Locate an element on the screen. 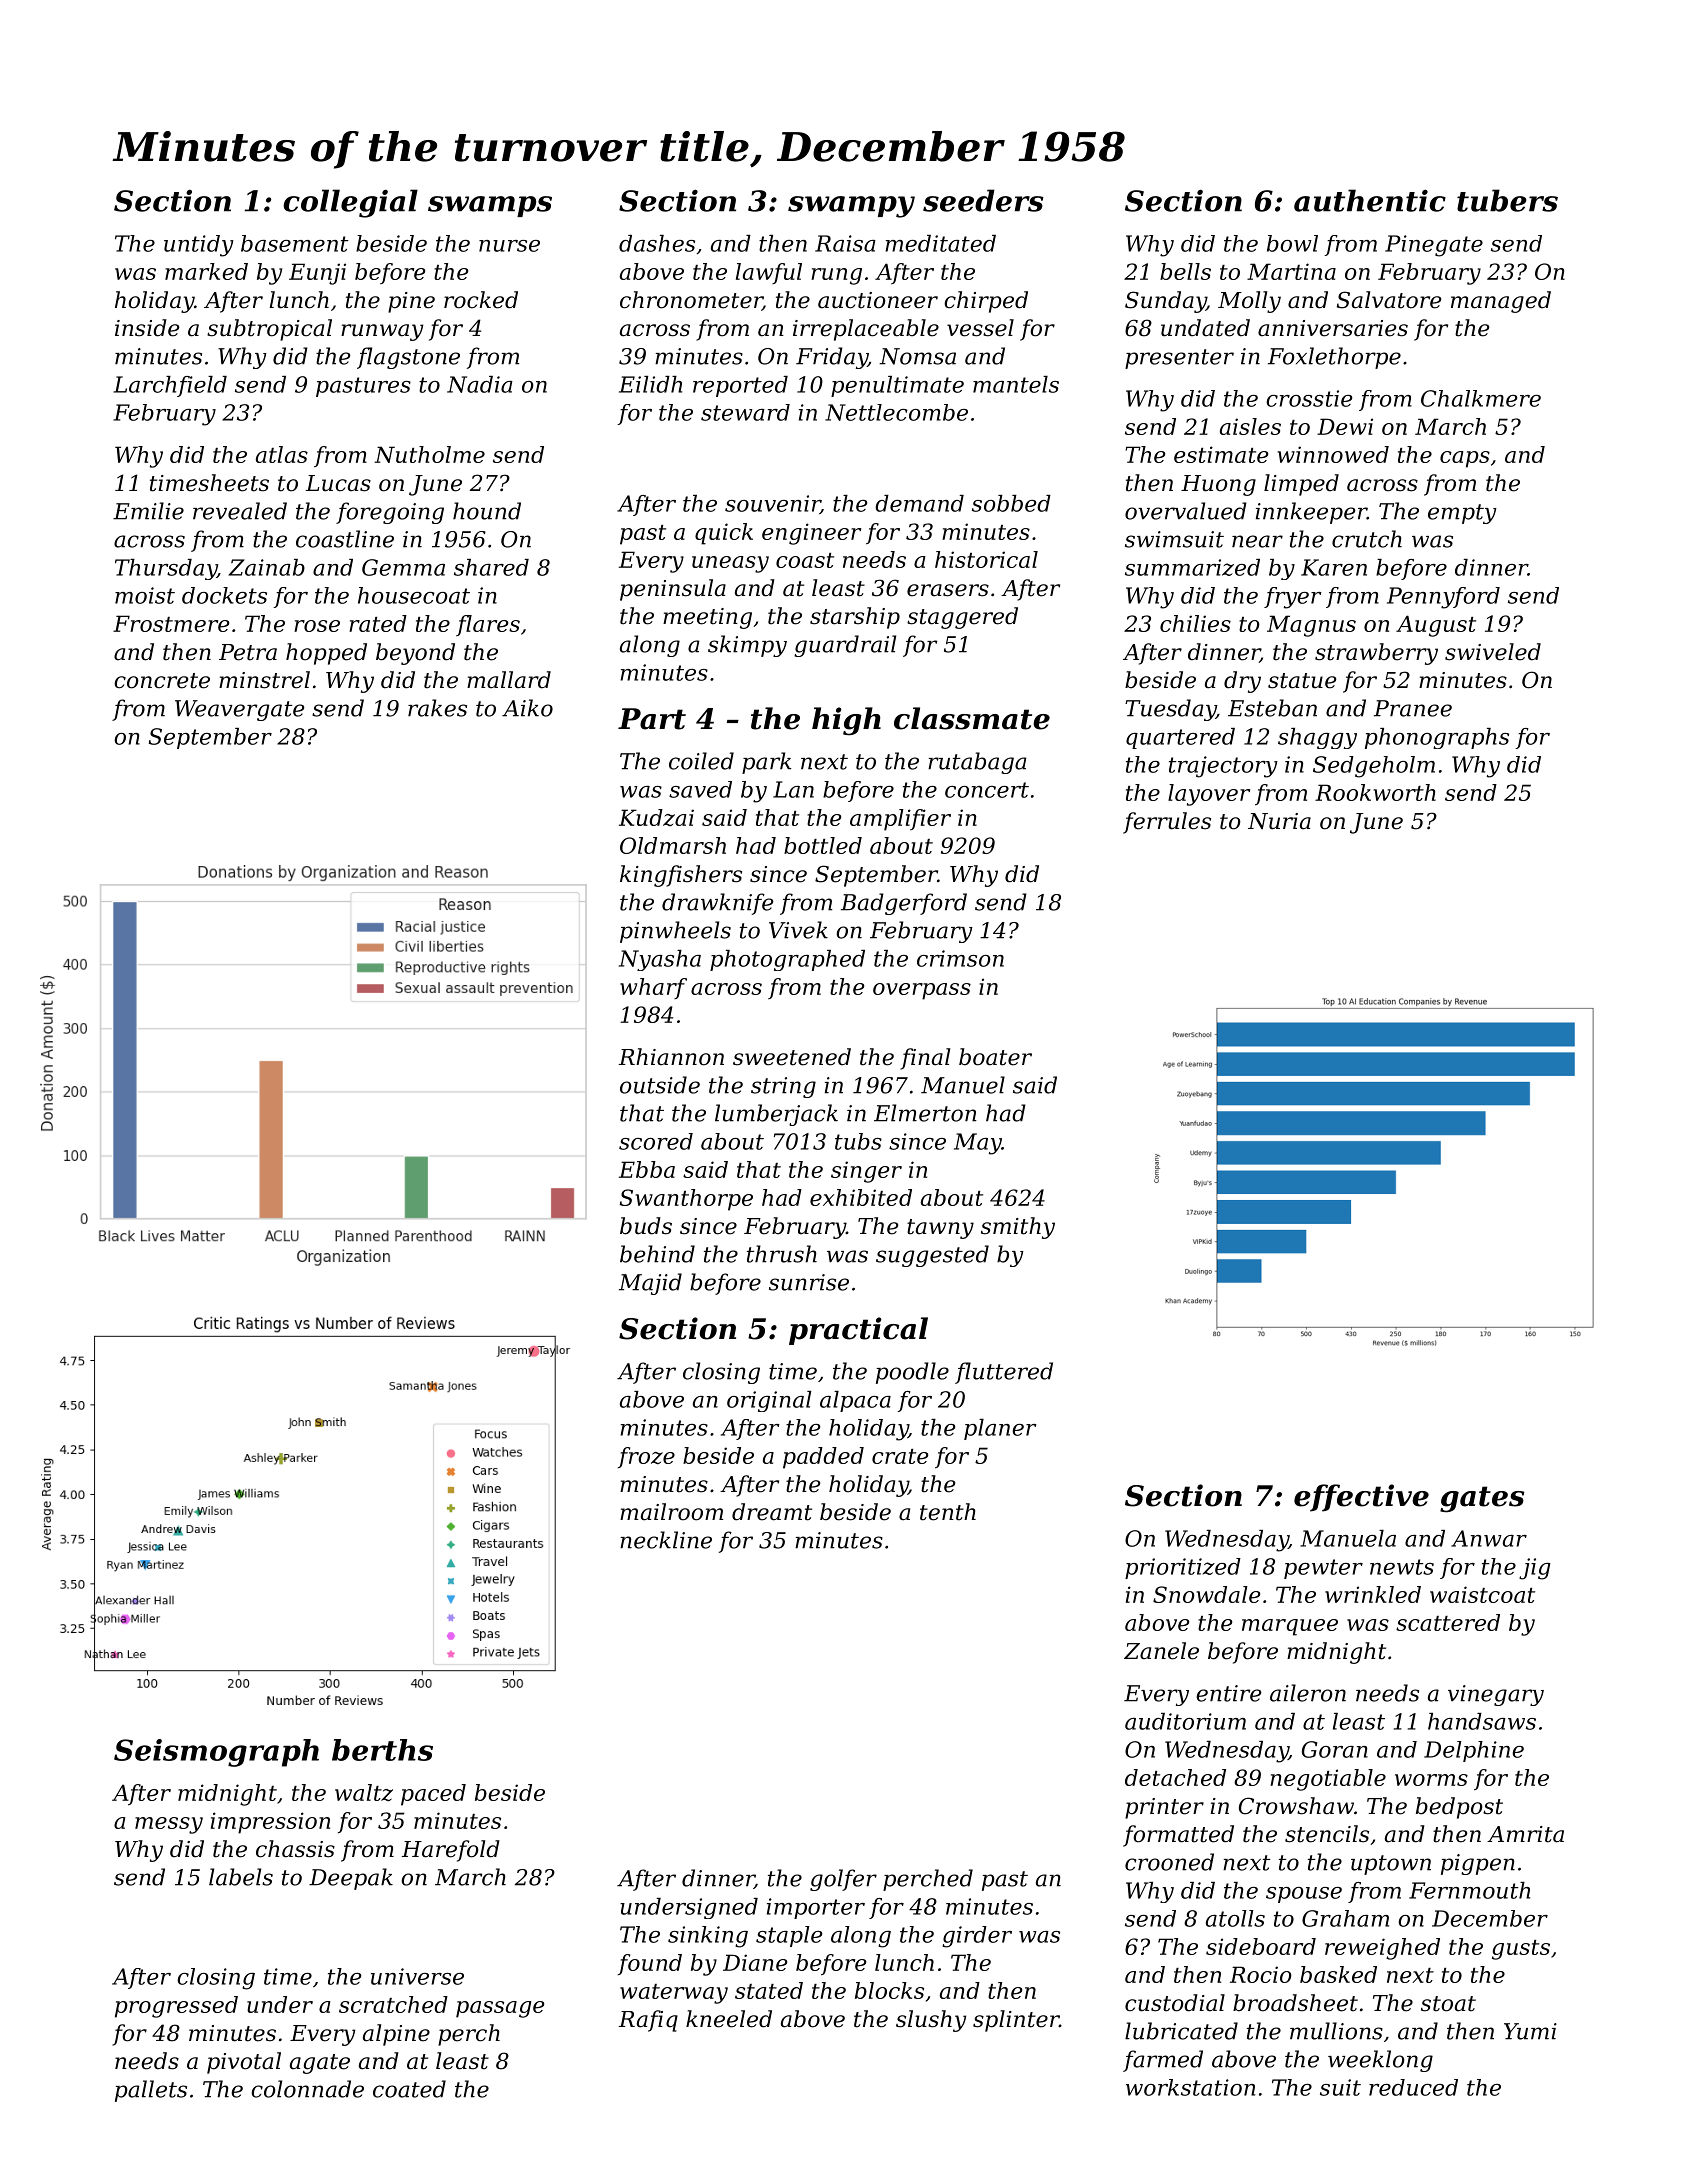  coated is located at coordinates (409, 2089).
